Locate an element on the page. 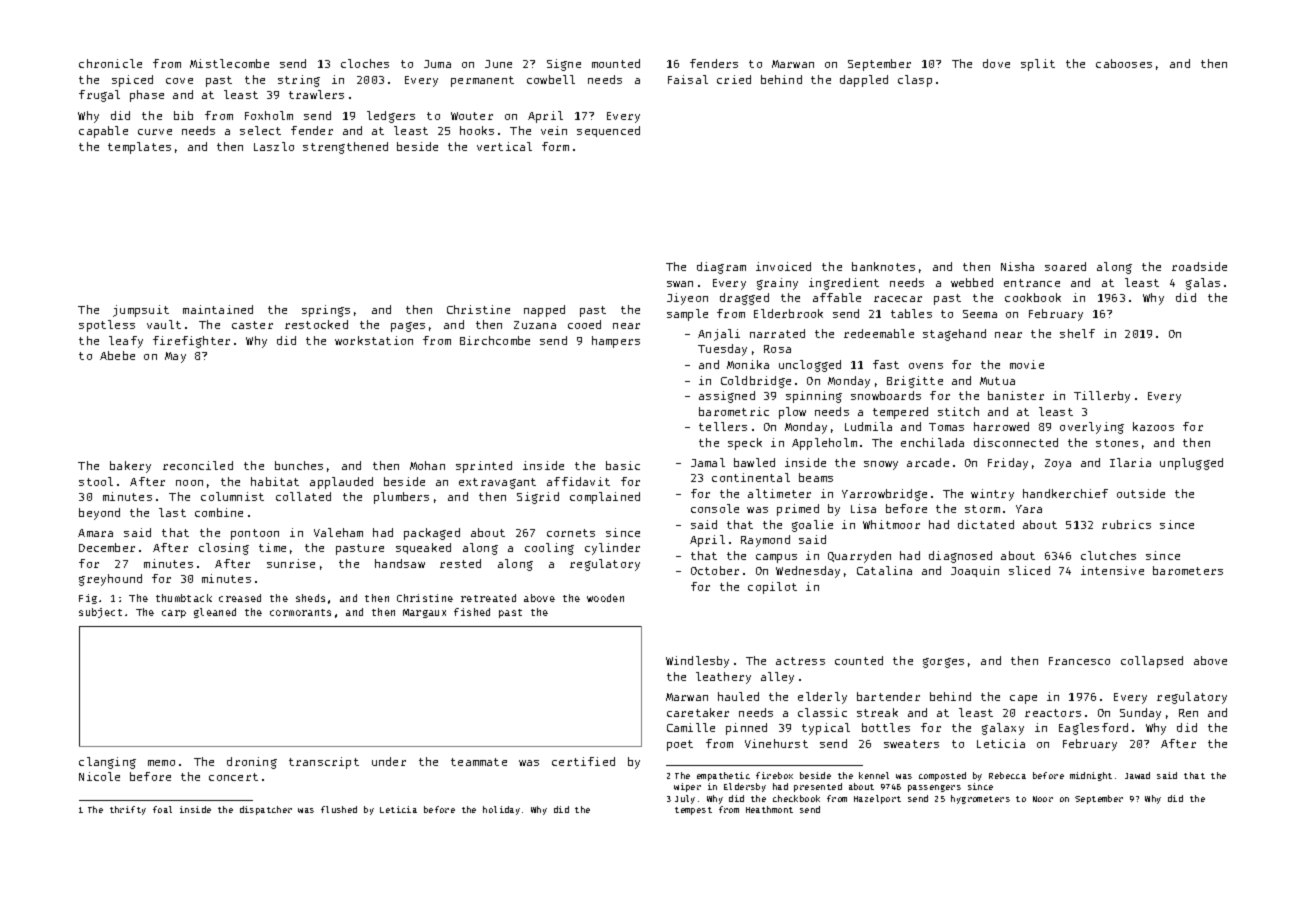  sprinted is located at coordinates (484, 467).
